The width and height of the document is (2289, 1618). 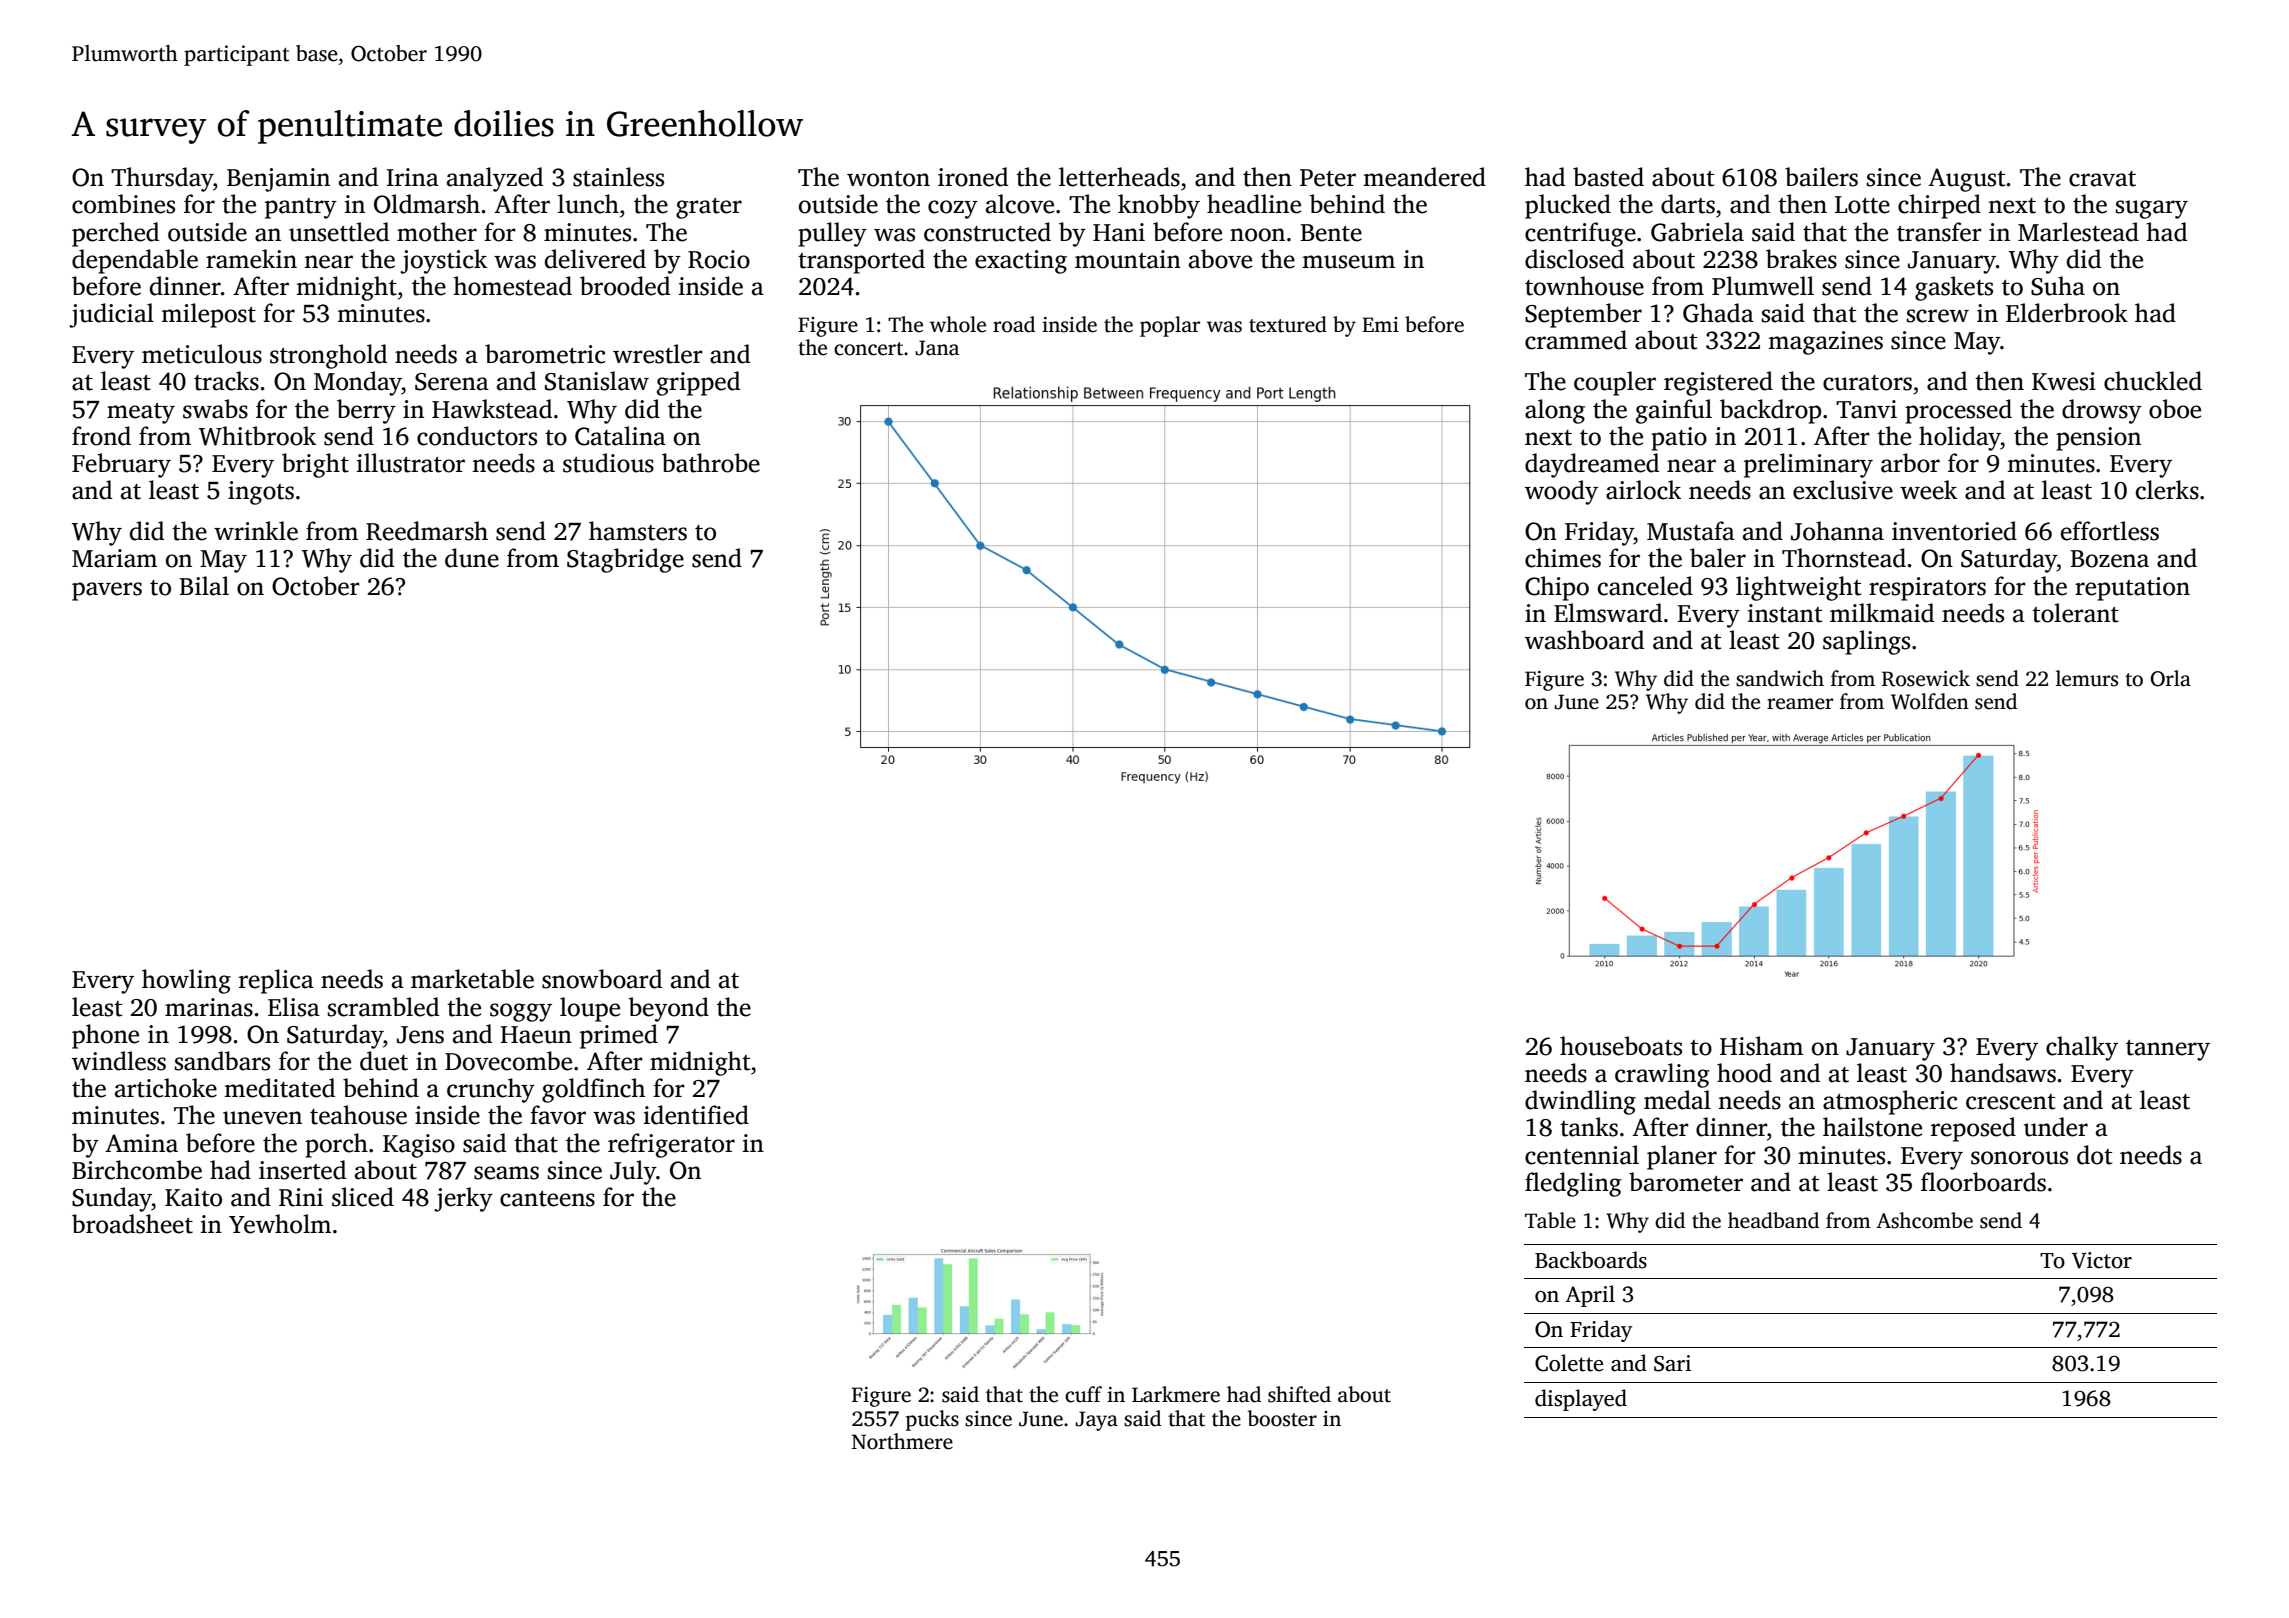 I want to click on Stagbridge, so click(x=625, y=560).
